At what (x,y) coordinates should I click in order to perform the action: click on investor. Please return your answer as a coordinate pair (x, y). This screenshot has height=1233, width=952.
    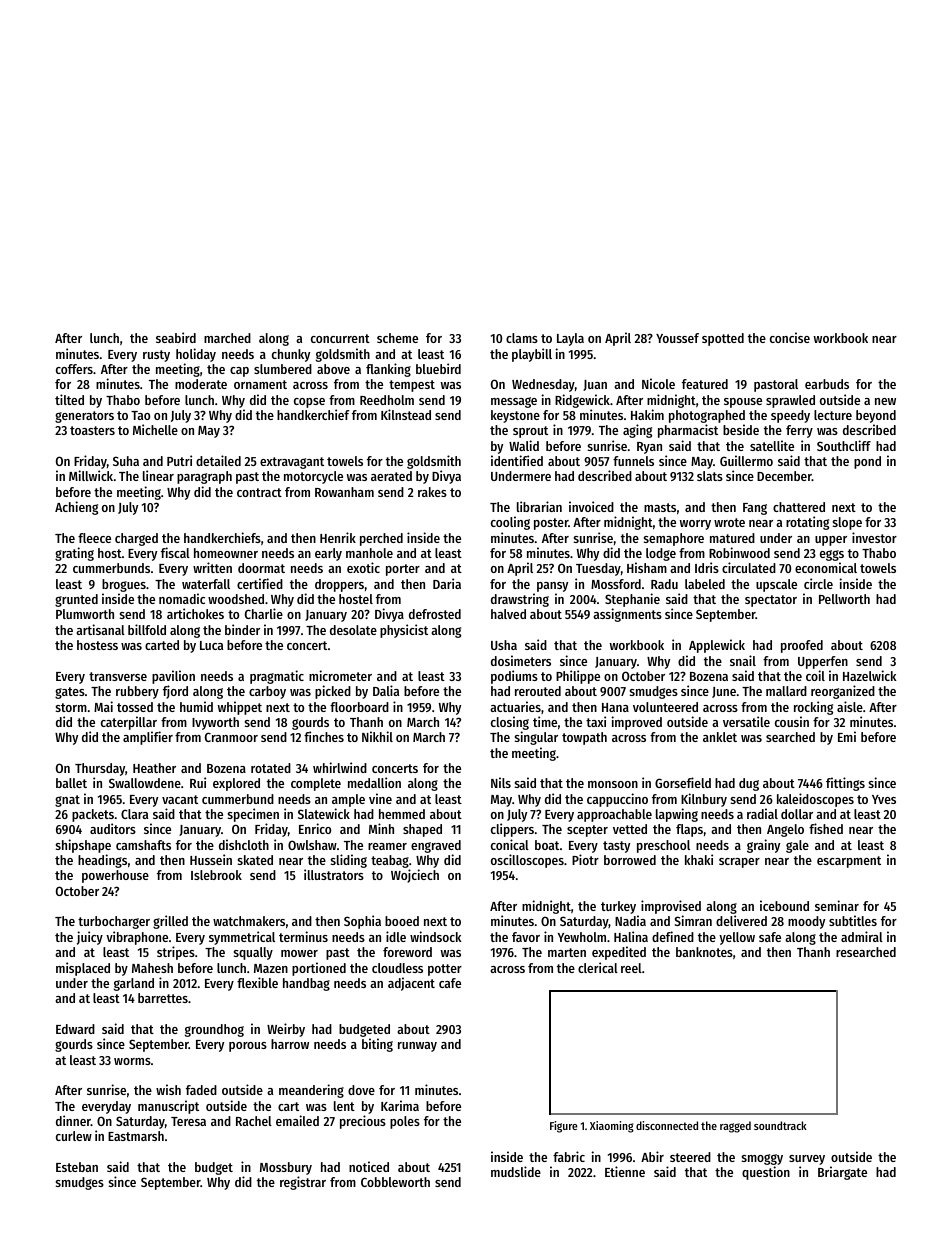
    Looking at the image, I should click on (874, 537).
